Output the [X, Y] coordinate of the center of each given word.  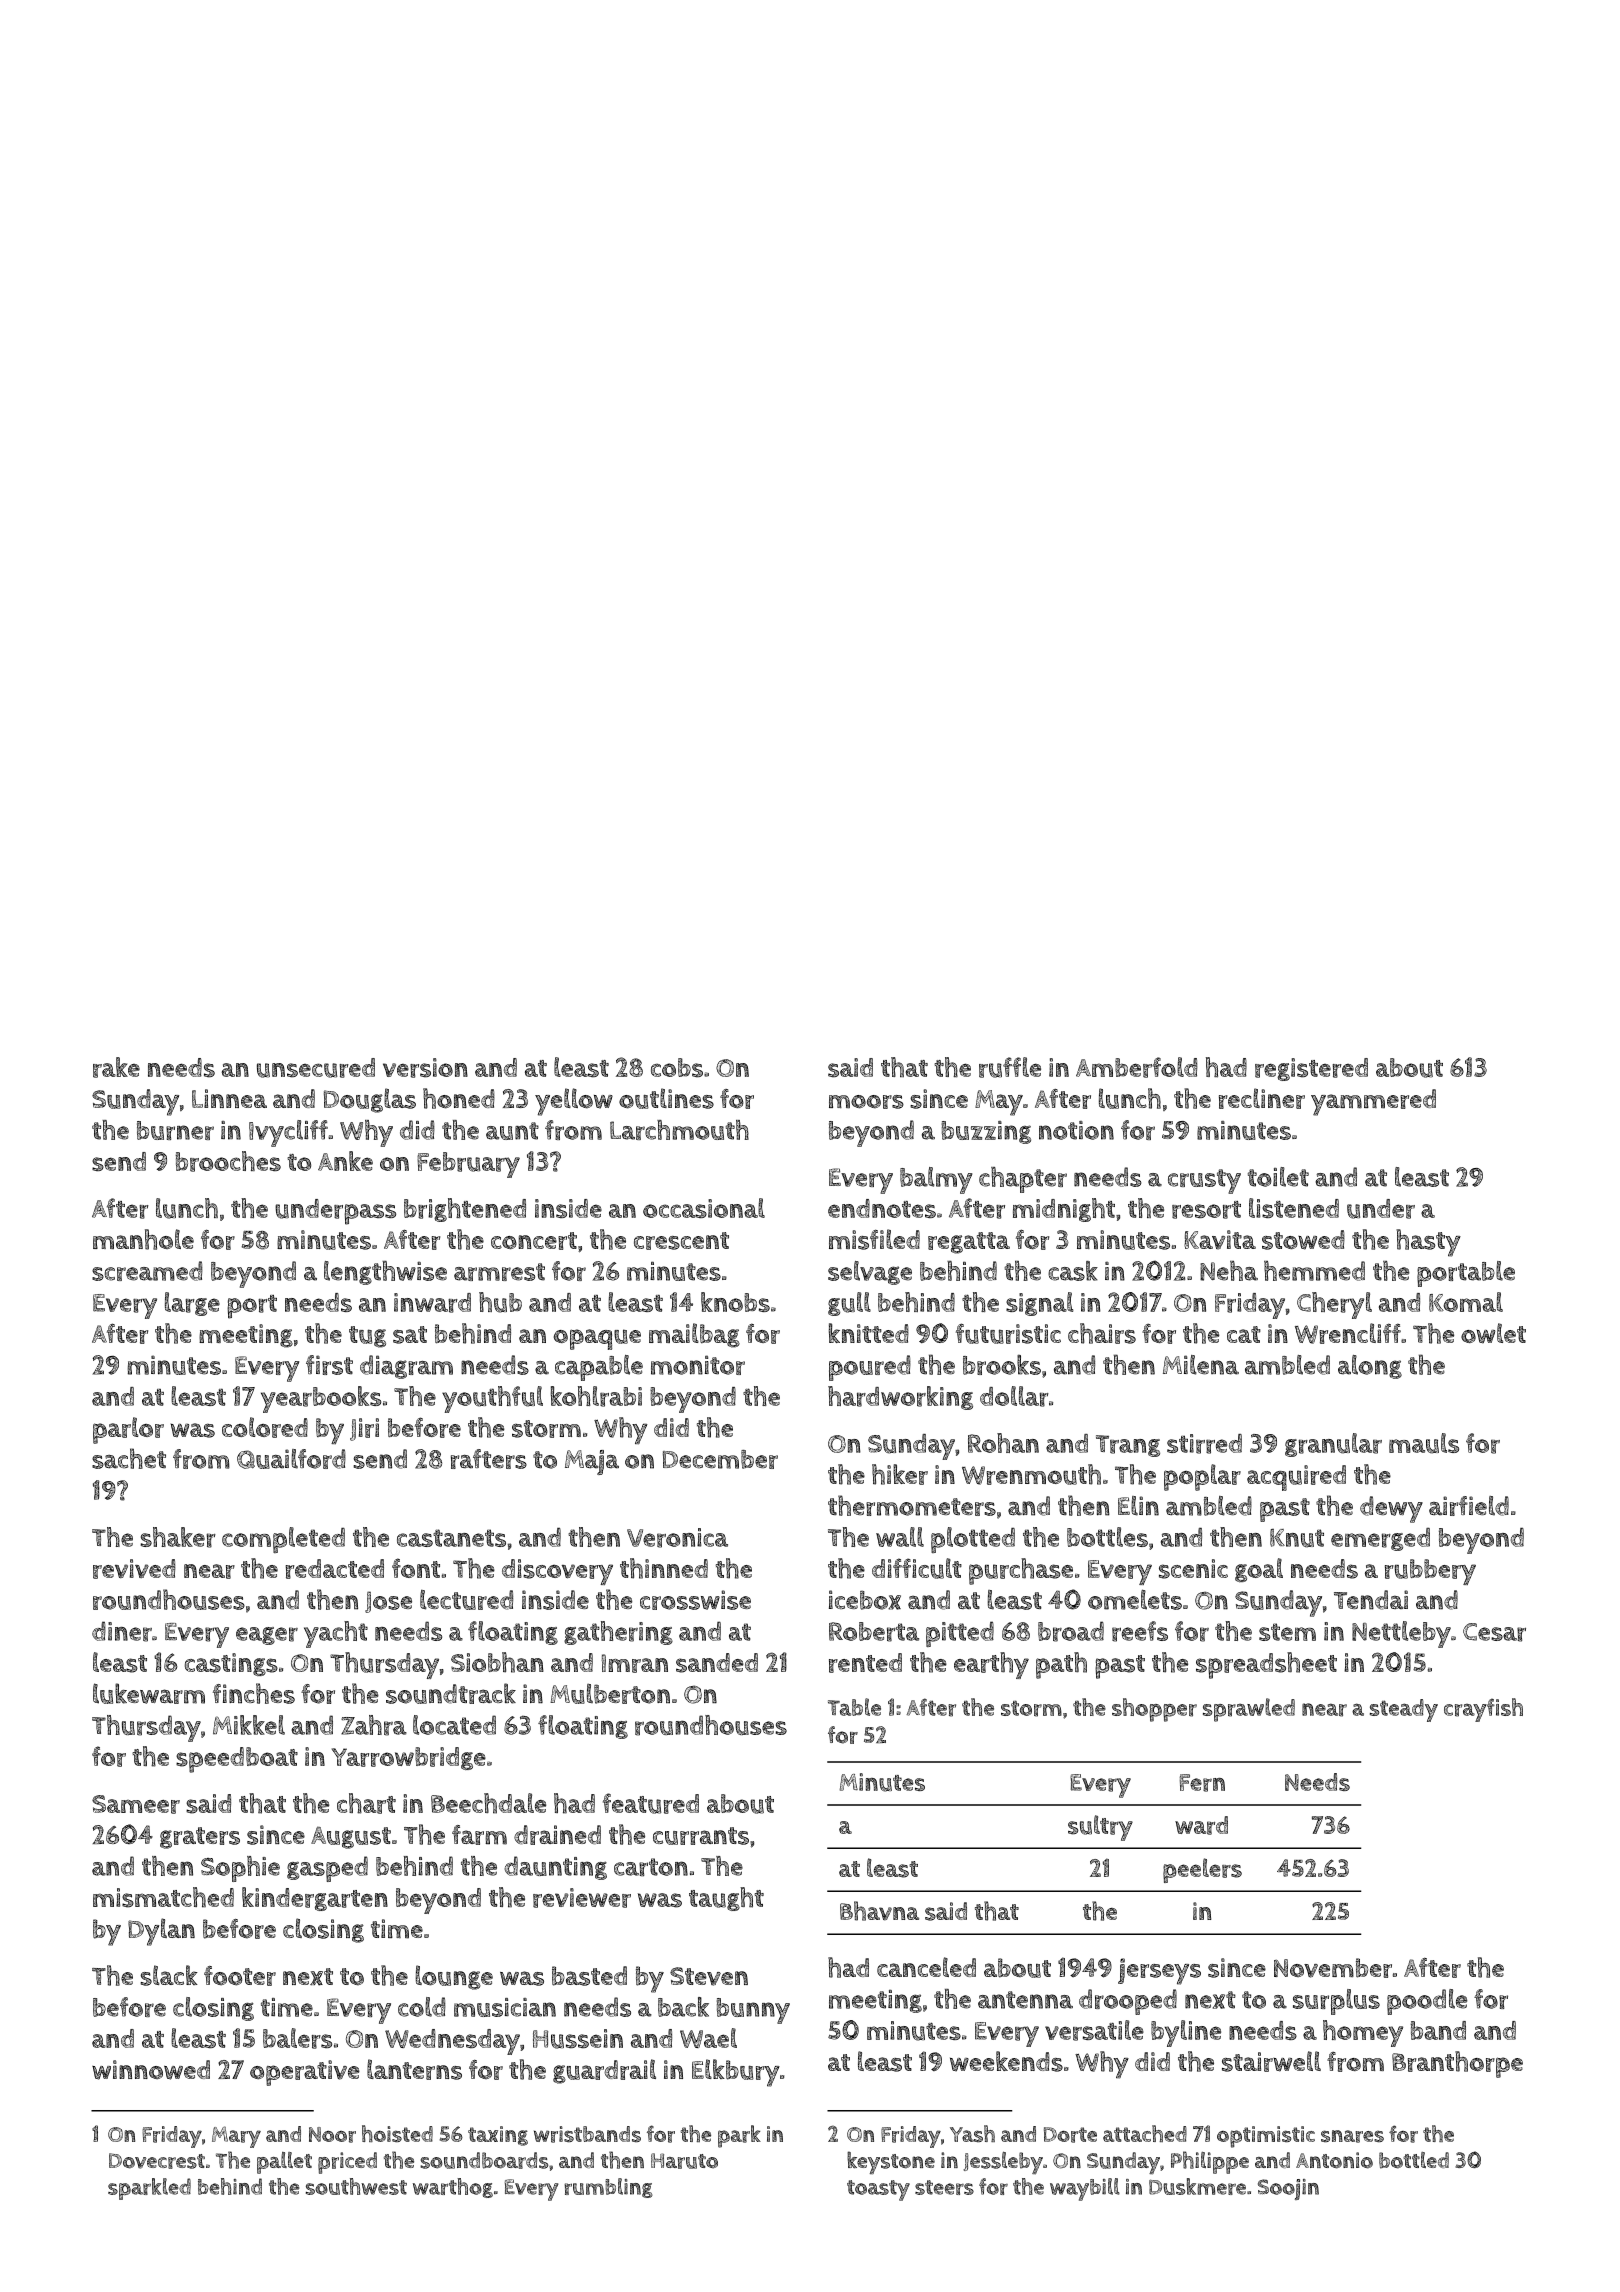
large [192, 1304]
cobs [677, 1068]
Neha [1229, 1271]
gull [849, 1304]
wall [900, 1537]
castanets [451, 1538]
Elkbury [736, 2073]
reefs [1140, 1631]
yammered [1373, 1102]
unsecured [316, 1068]
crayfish [1483, 1710]
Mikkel [249, 1725]
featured [651, 1803]
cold [422, 2007]
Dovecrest [157, 2161]
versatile [1094, 2030]
